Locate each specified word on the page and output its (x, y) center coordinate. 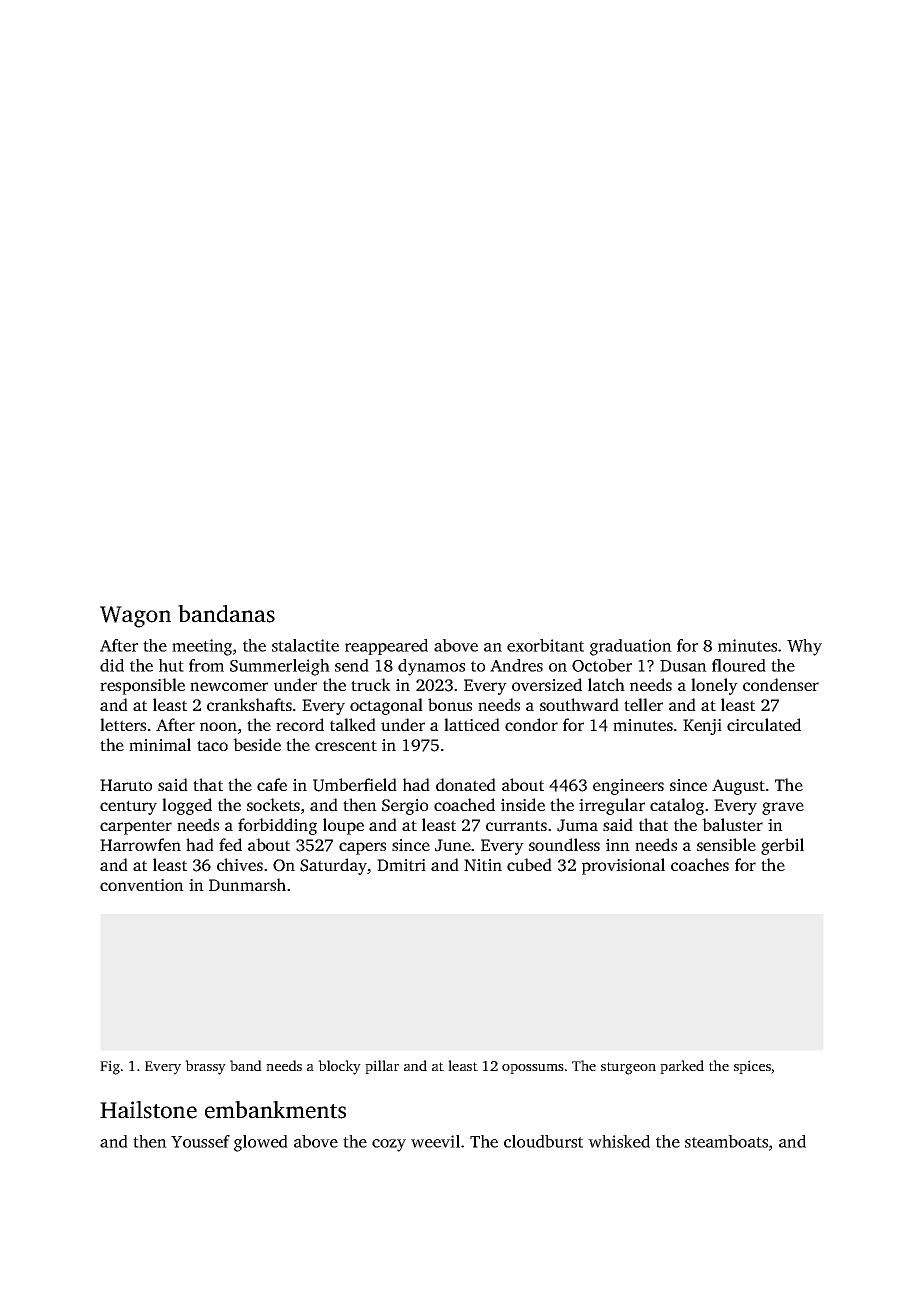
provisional (623, 866)
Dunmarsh (247, 884)
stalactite (305, 645)
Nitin (483, 865)
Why (804, 647)
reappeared (386, 647)
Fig (110, 1067)
